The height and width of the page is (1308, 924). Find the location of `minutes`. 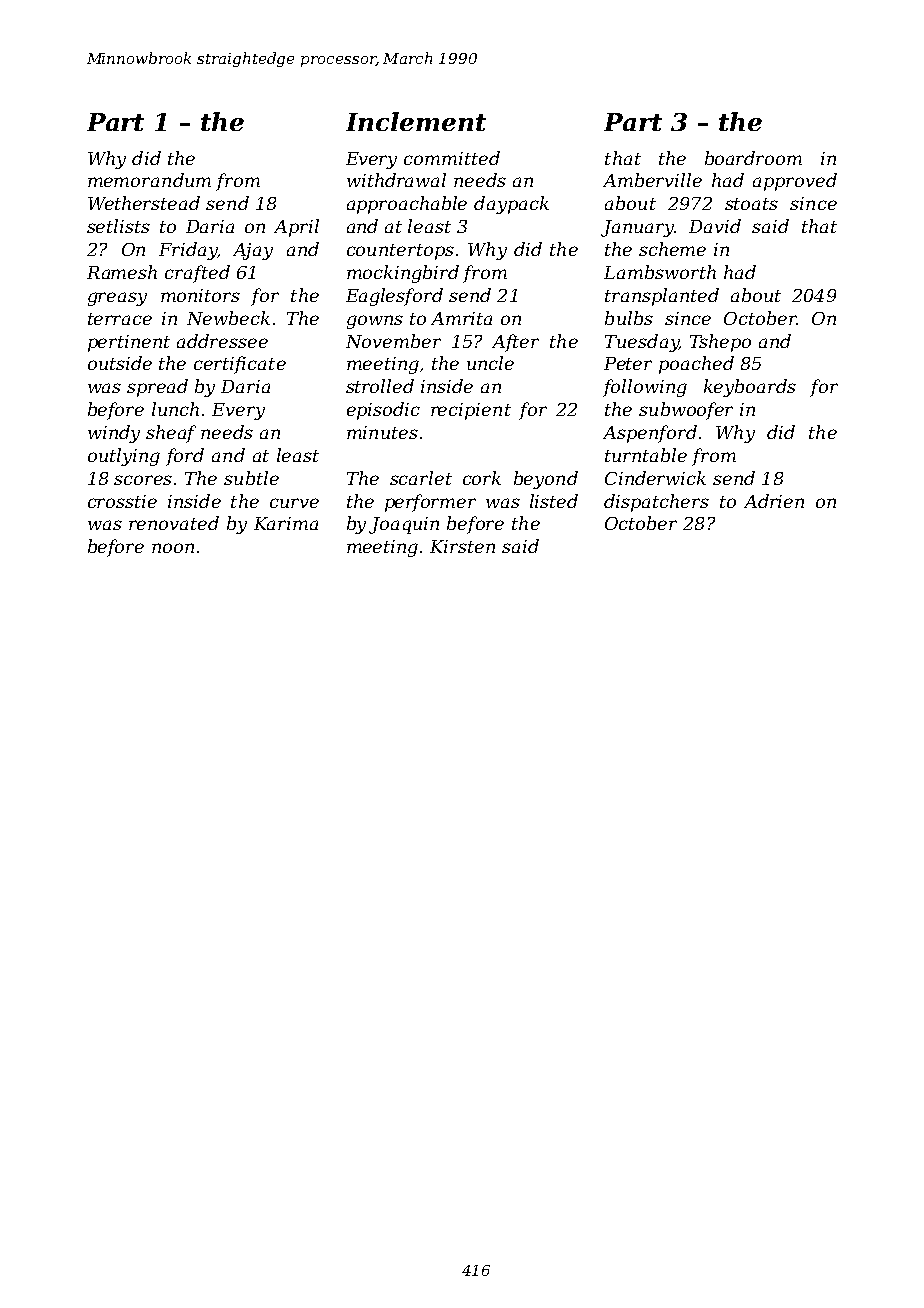

minutes is located at coordinates (382, 432).
